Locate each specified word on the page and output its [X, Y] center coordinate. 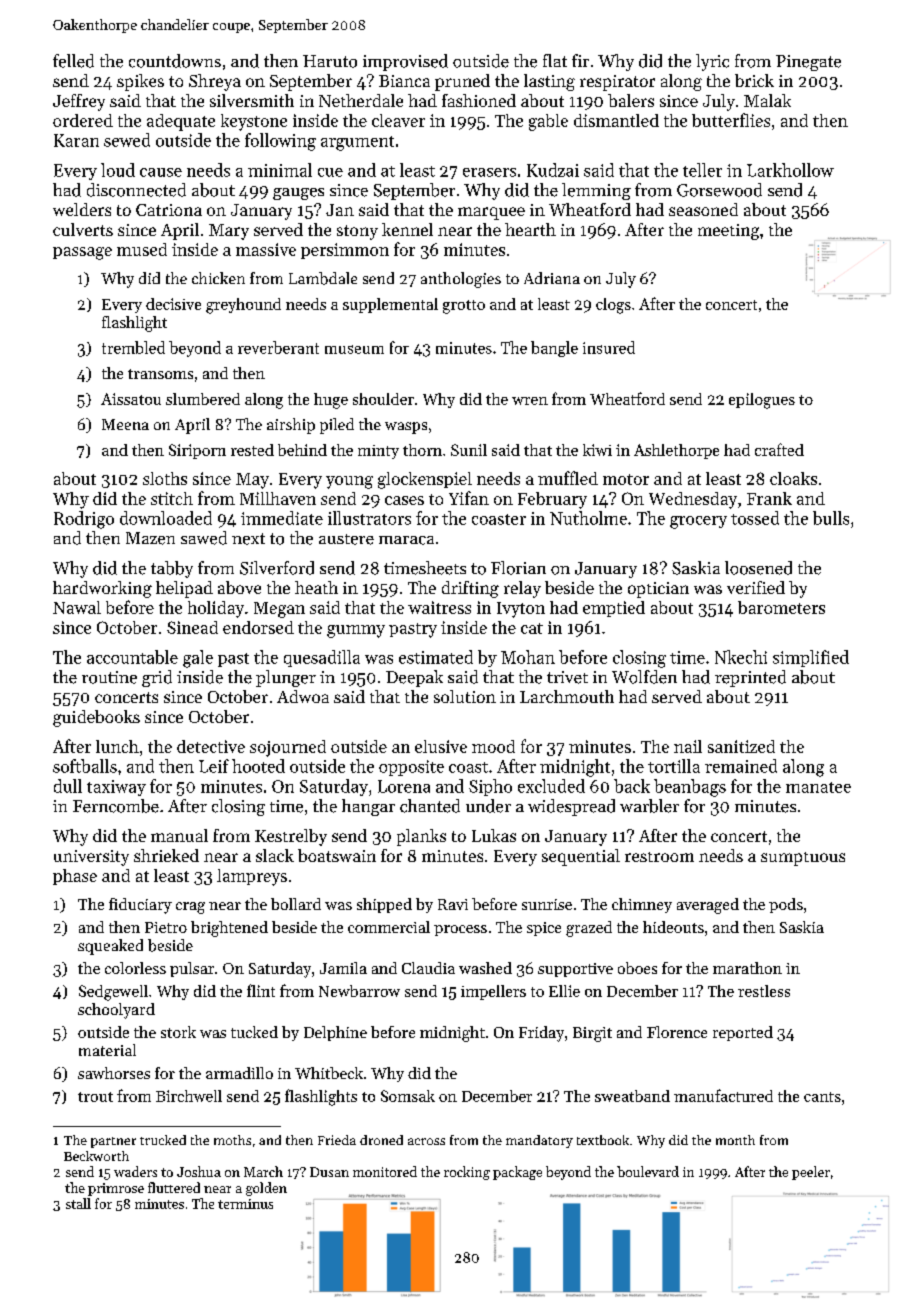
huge [331, 401]
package [517, 1173]
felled [73, 61]
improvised [405, 62]
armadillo [239, 1073]
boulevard [648, 1171]
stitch [172, 498]
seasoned [703, 209]
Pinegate [808, 63]
